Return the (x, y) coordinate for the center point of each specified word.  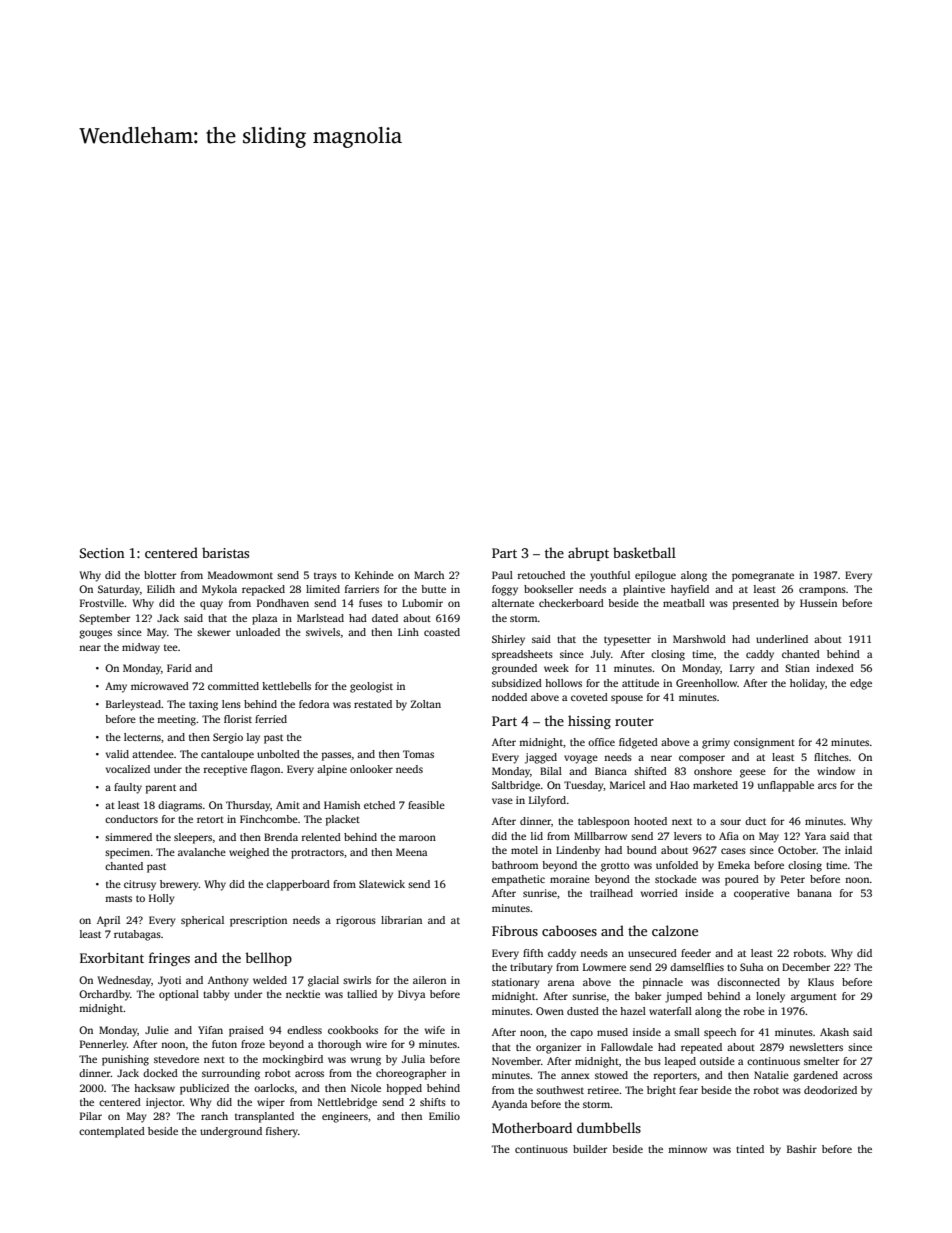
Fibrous (515, 930)
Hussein (818, 603)
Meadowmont (240, 575)
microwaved (160, 686)
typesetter (627, 641)
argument (814, 998)
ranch (214, 1116)
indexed (835, 668)
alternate (513, 603)
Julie (157, 1030)
